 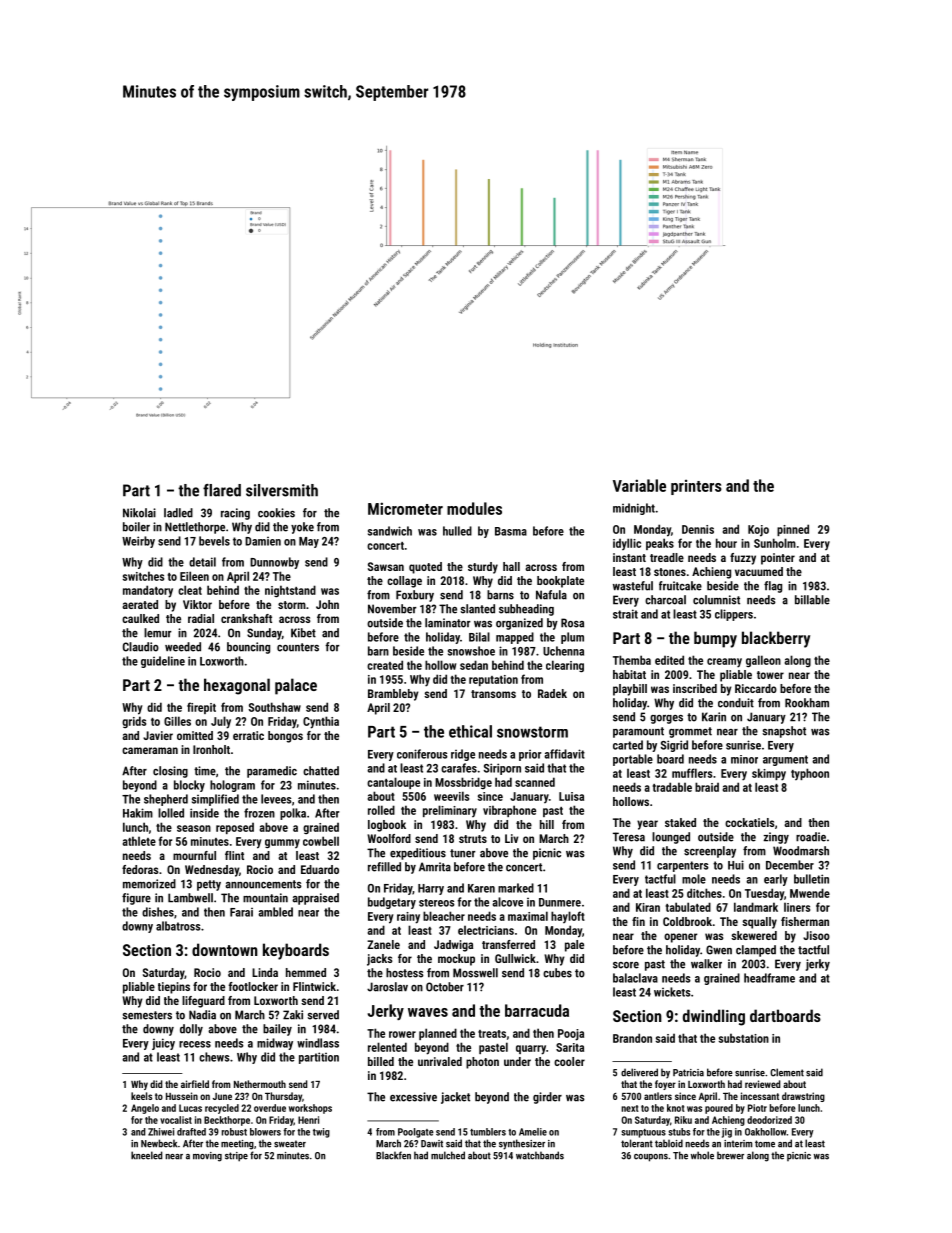 I want to click on cameraman, so click(x=150, y=750).
